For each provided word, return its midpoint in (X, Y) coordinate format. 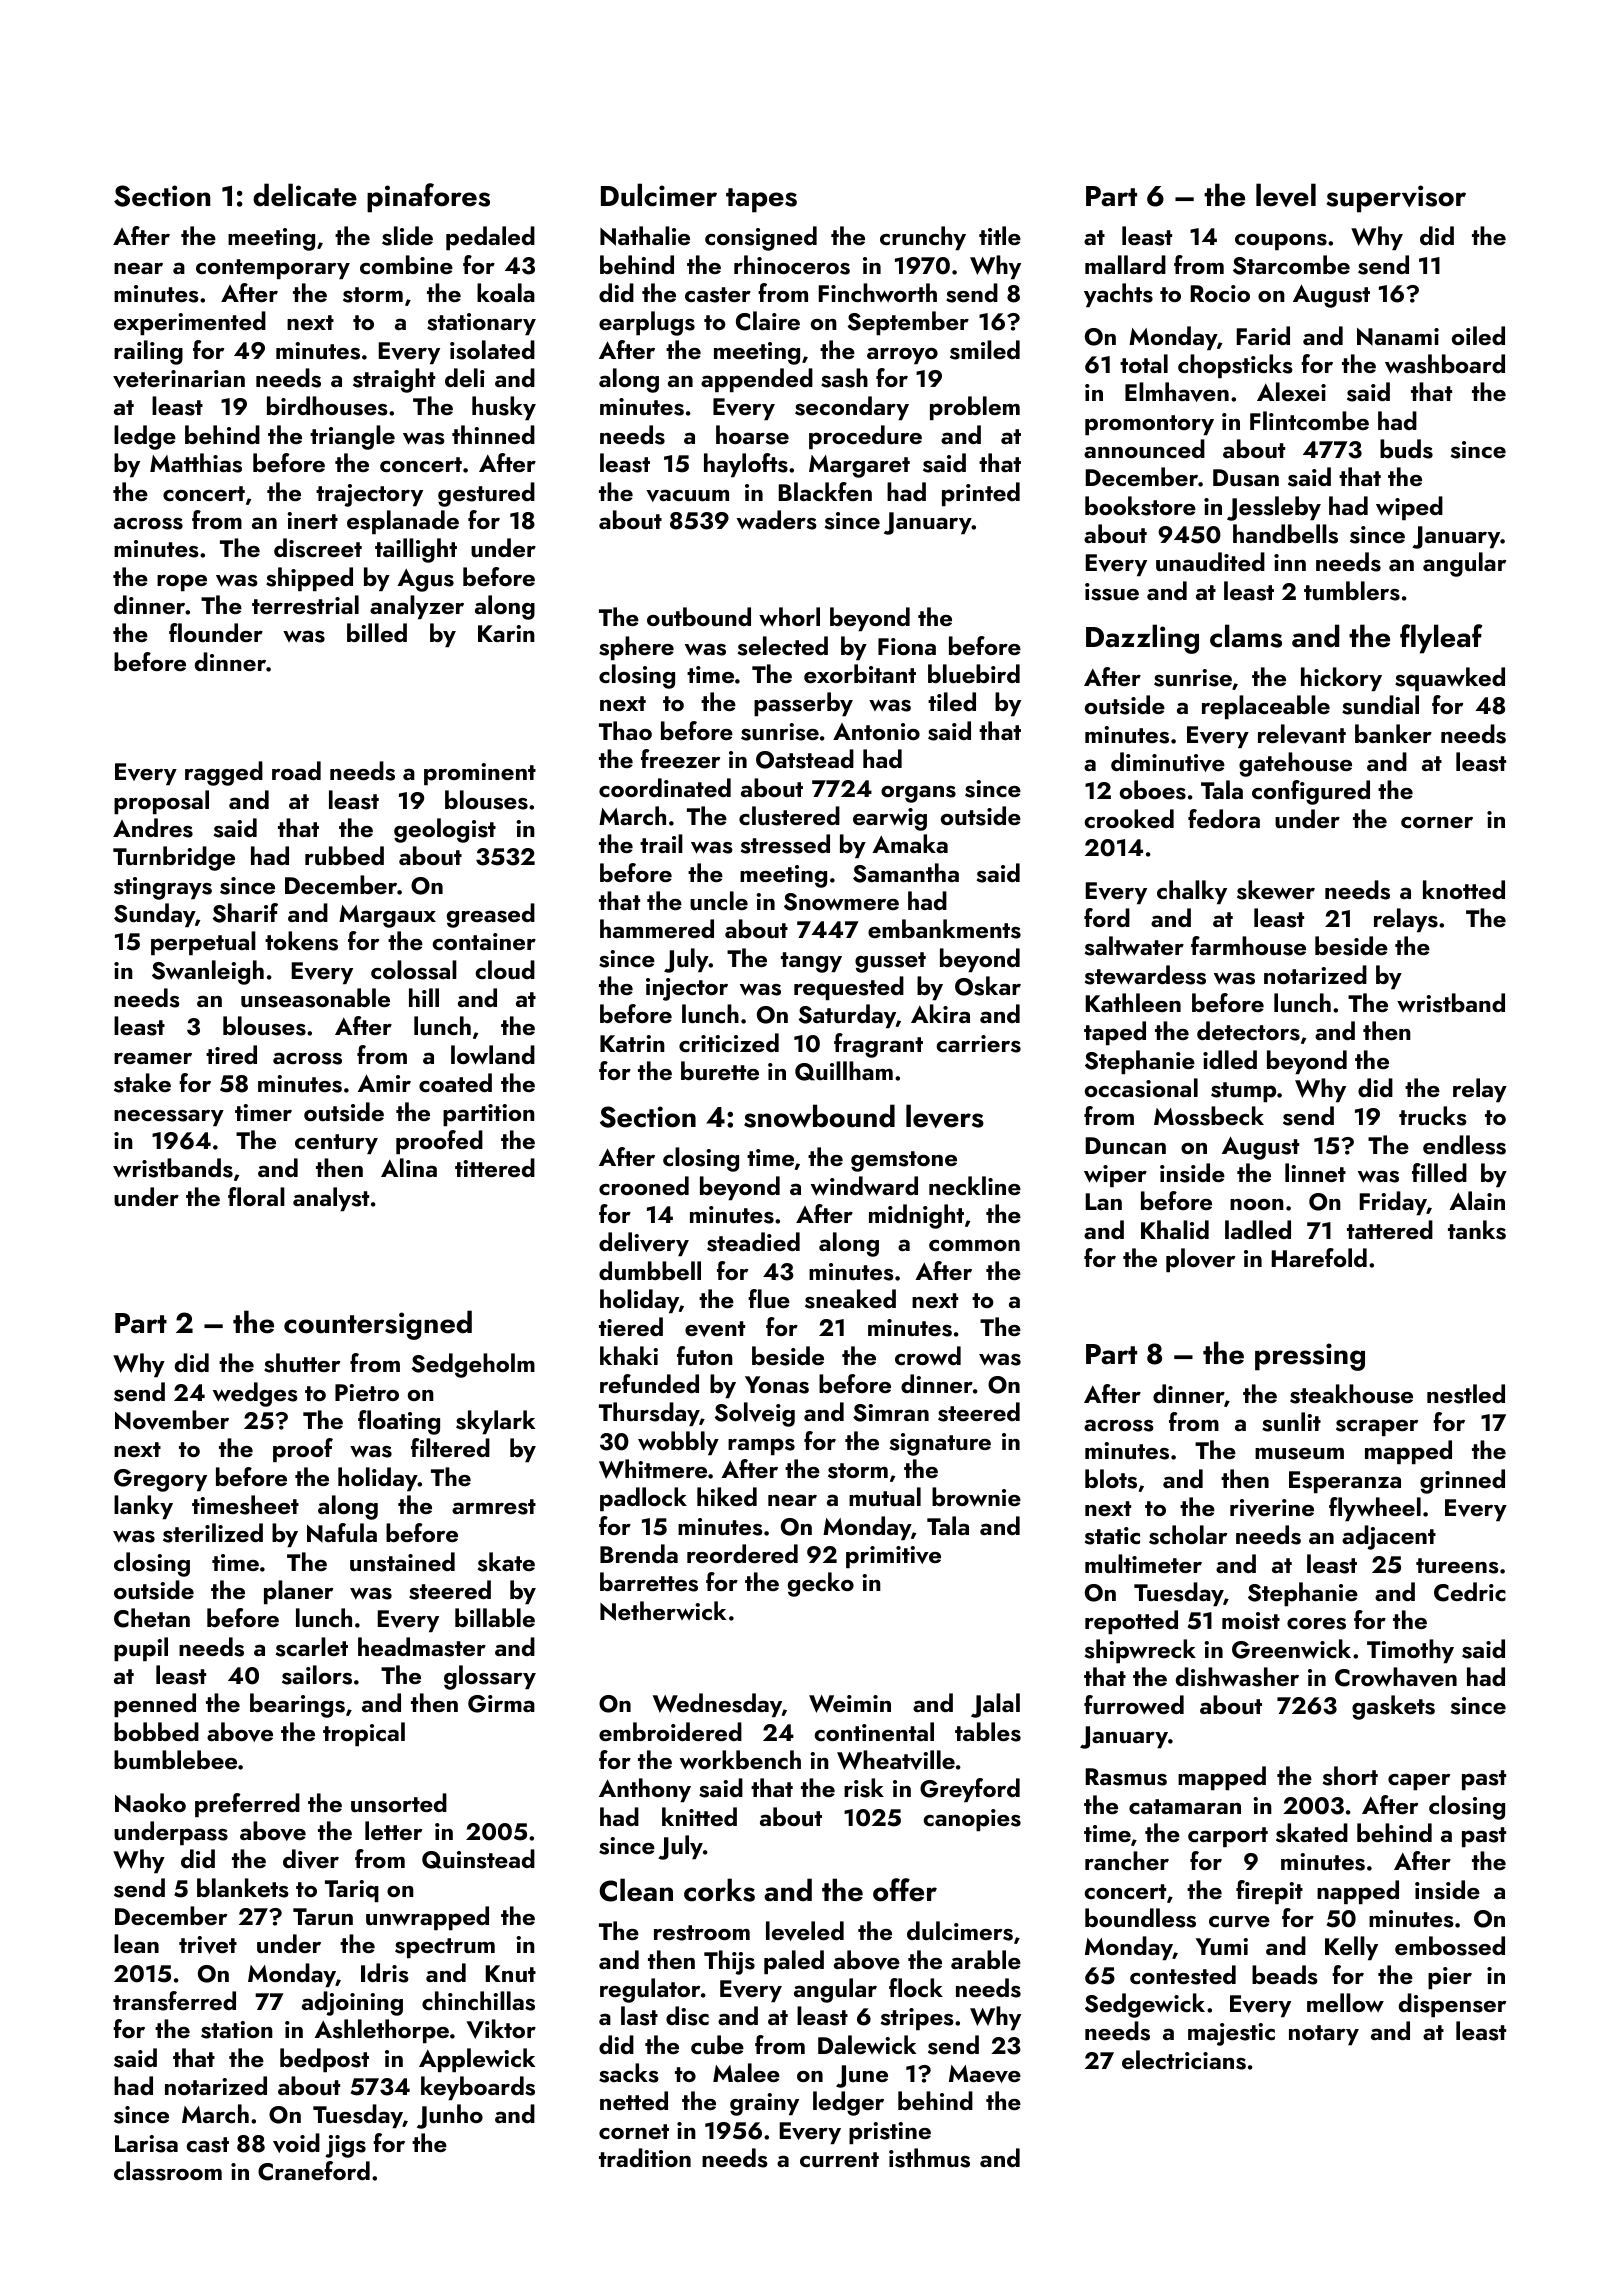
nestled (1466, 1394)
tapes (761, 200)
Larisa (146, 2144)
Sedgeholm (473, 1365)
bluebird (974, 674)
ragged (224, 773)
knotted (1464, 889)
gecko (821, 1584)
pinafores (428, 198)
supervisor (1396, 199)
